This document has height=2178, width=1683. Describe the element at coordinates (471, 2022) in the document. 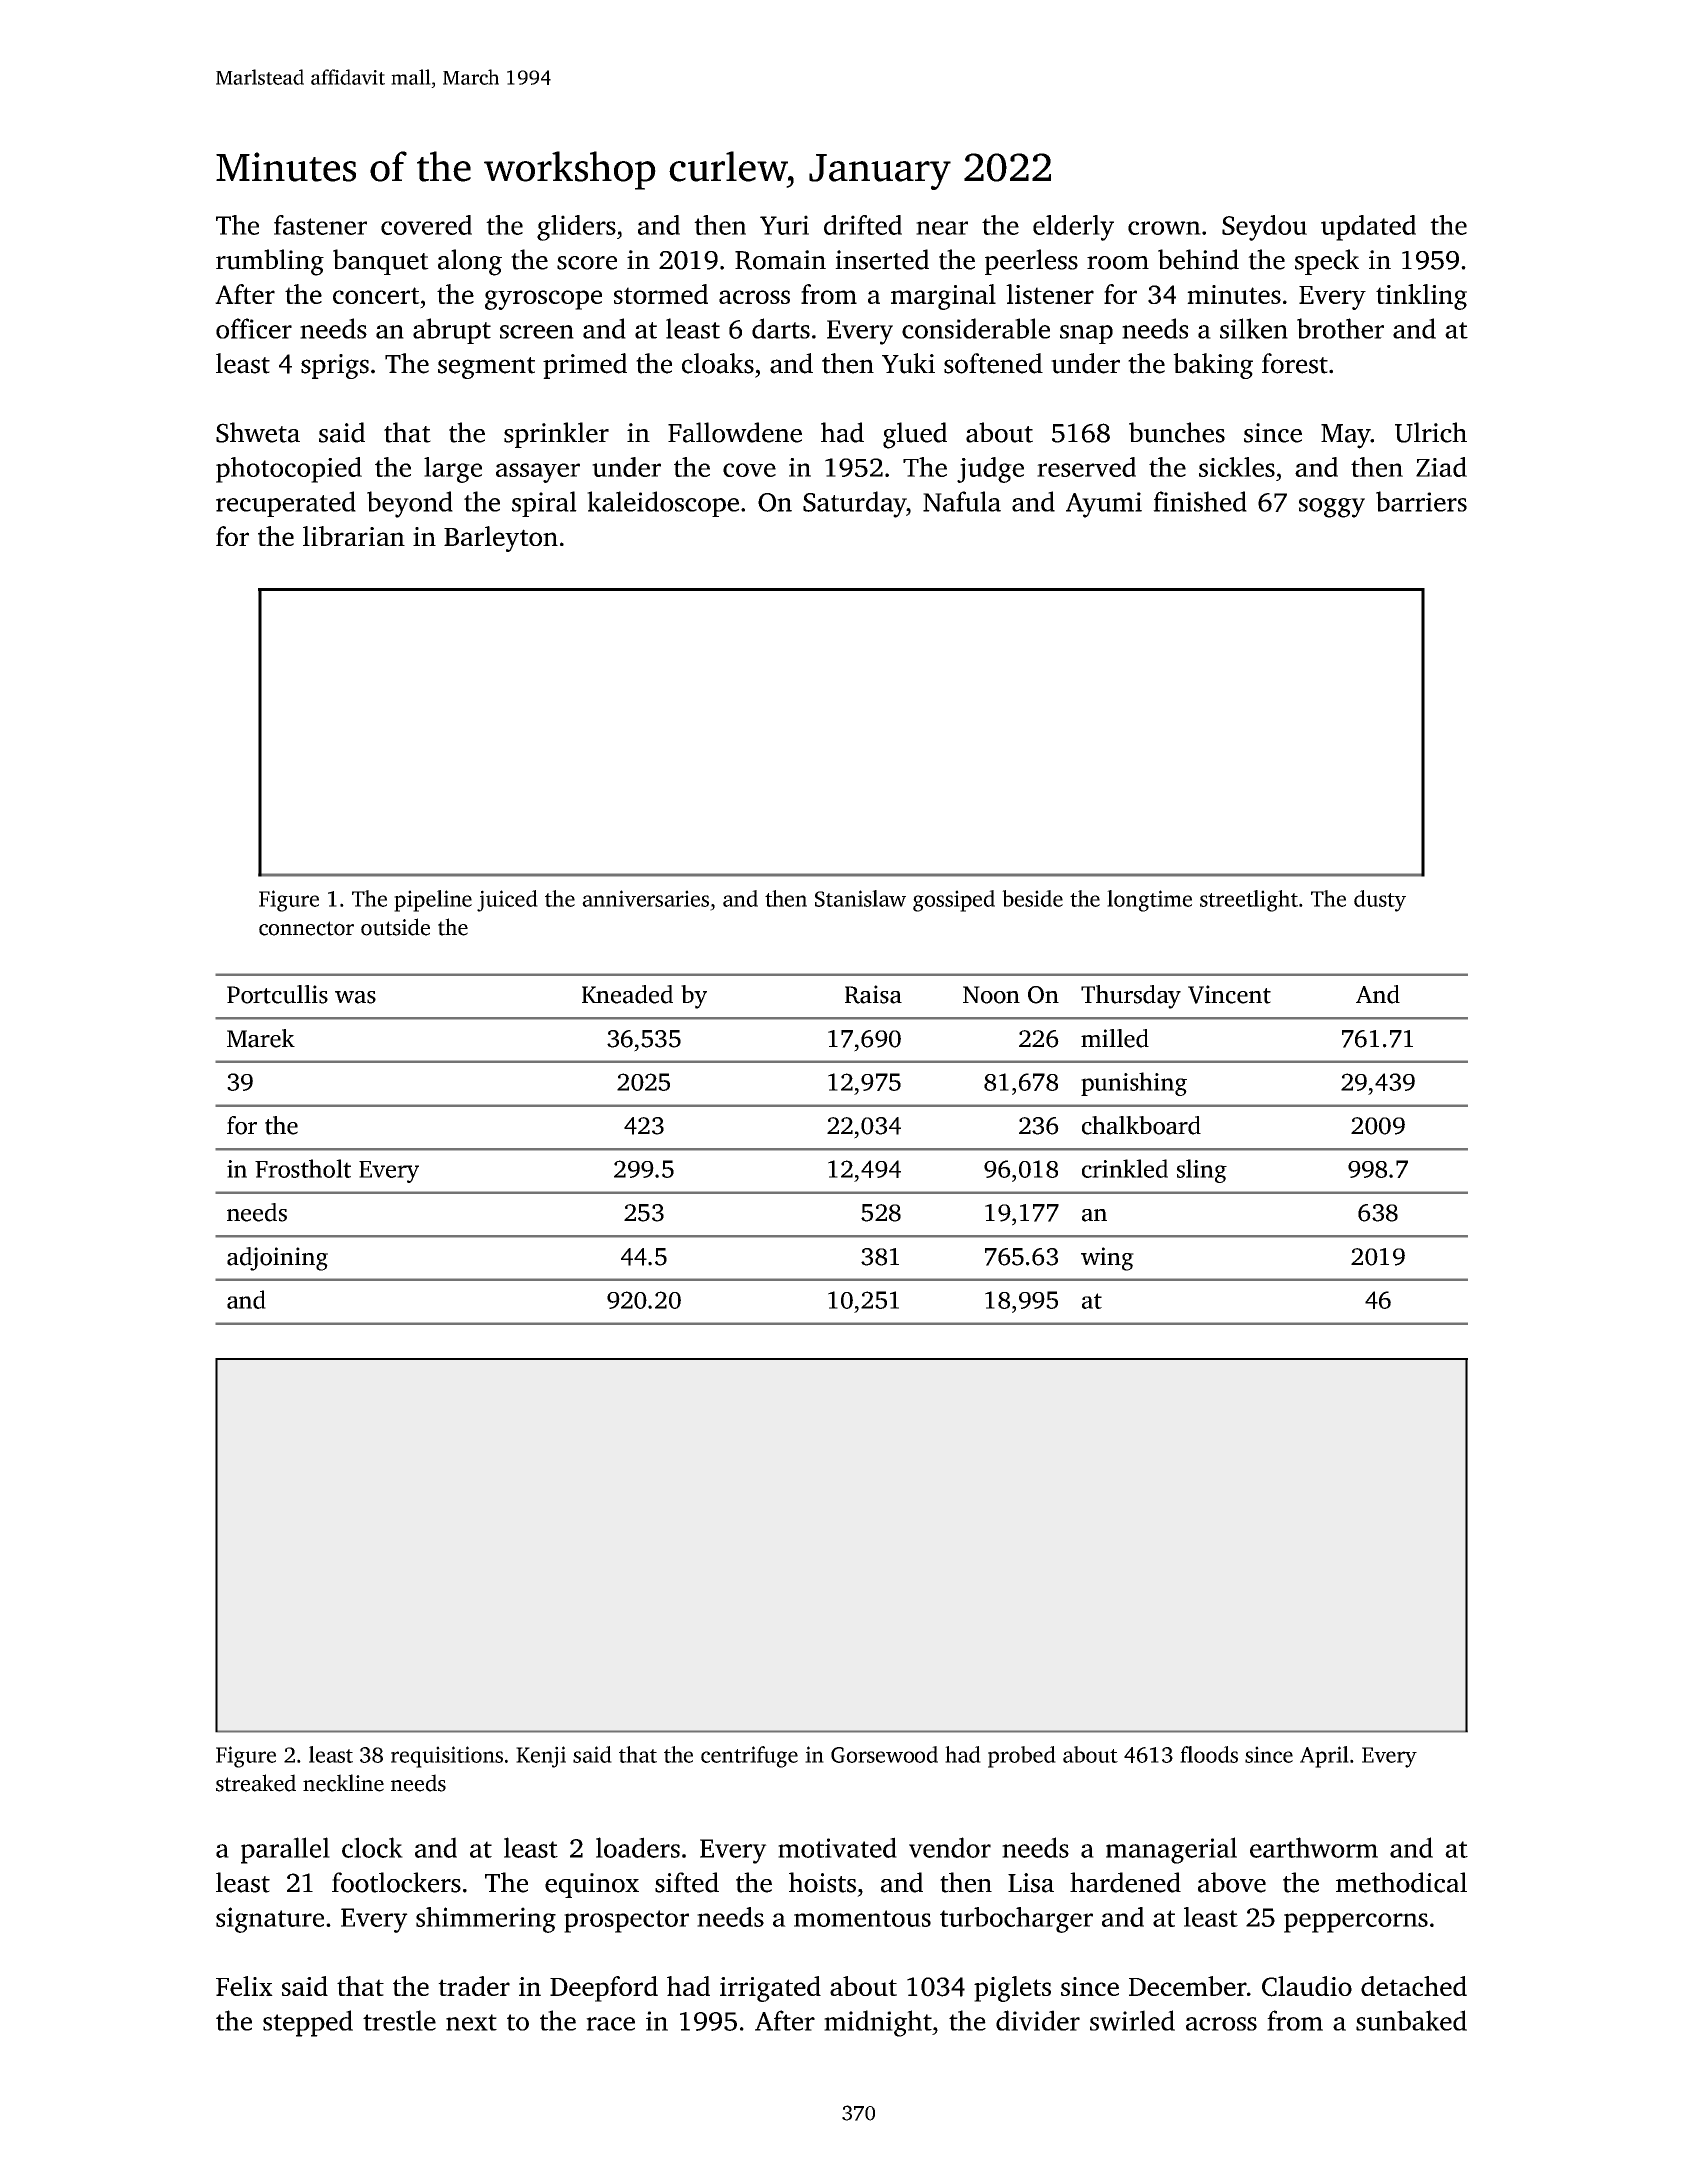

I see `next` at that location.
